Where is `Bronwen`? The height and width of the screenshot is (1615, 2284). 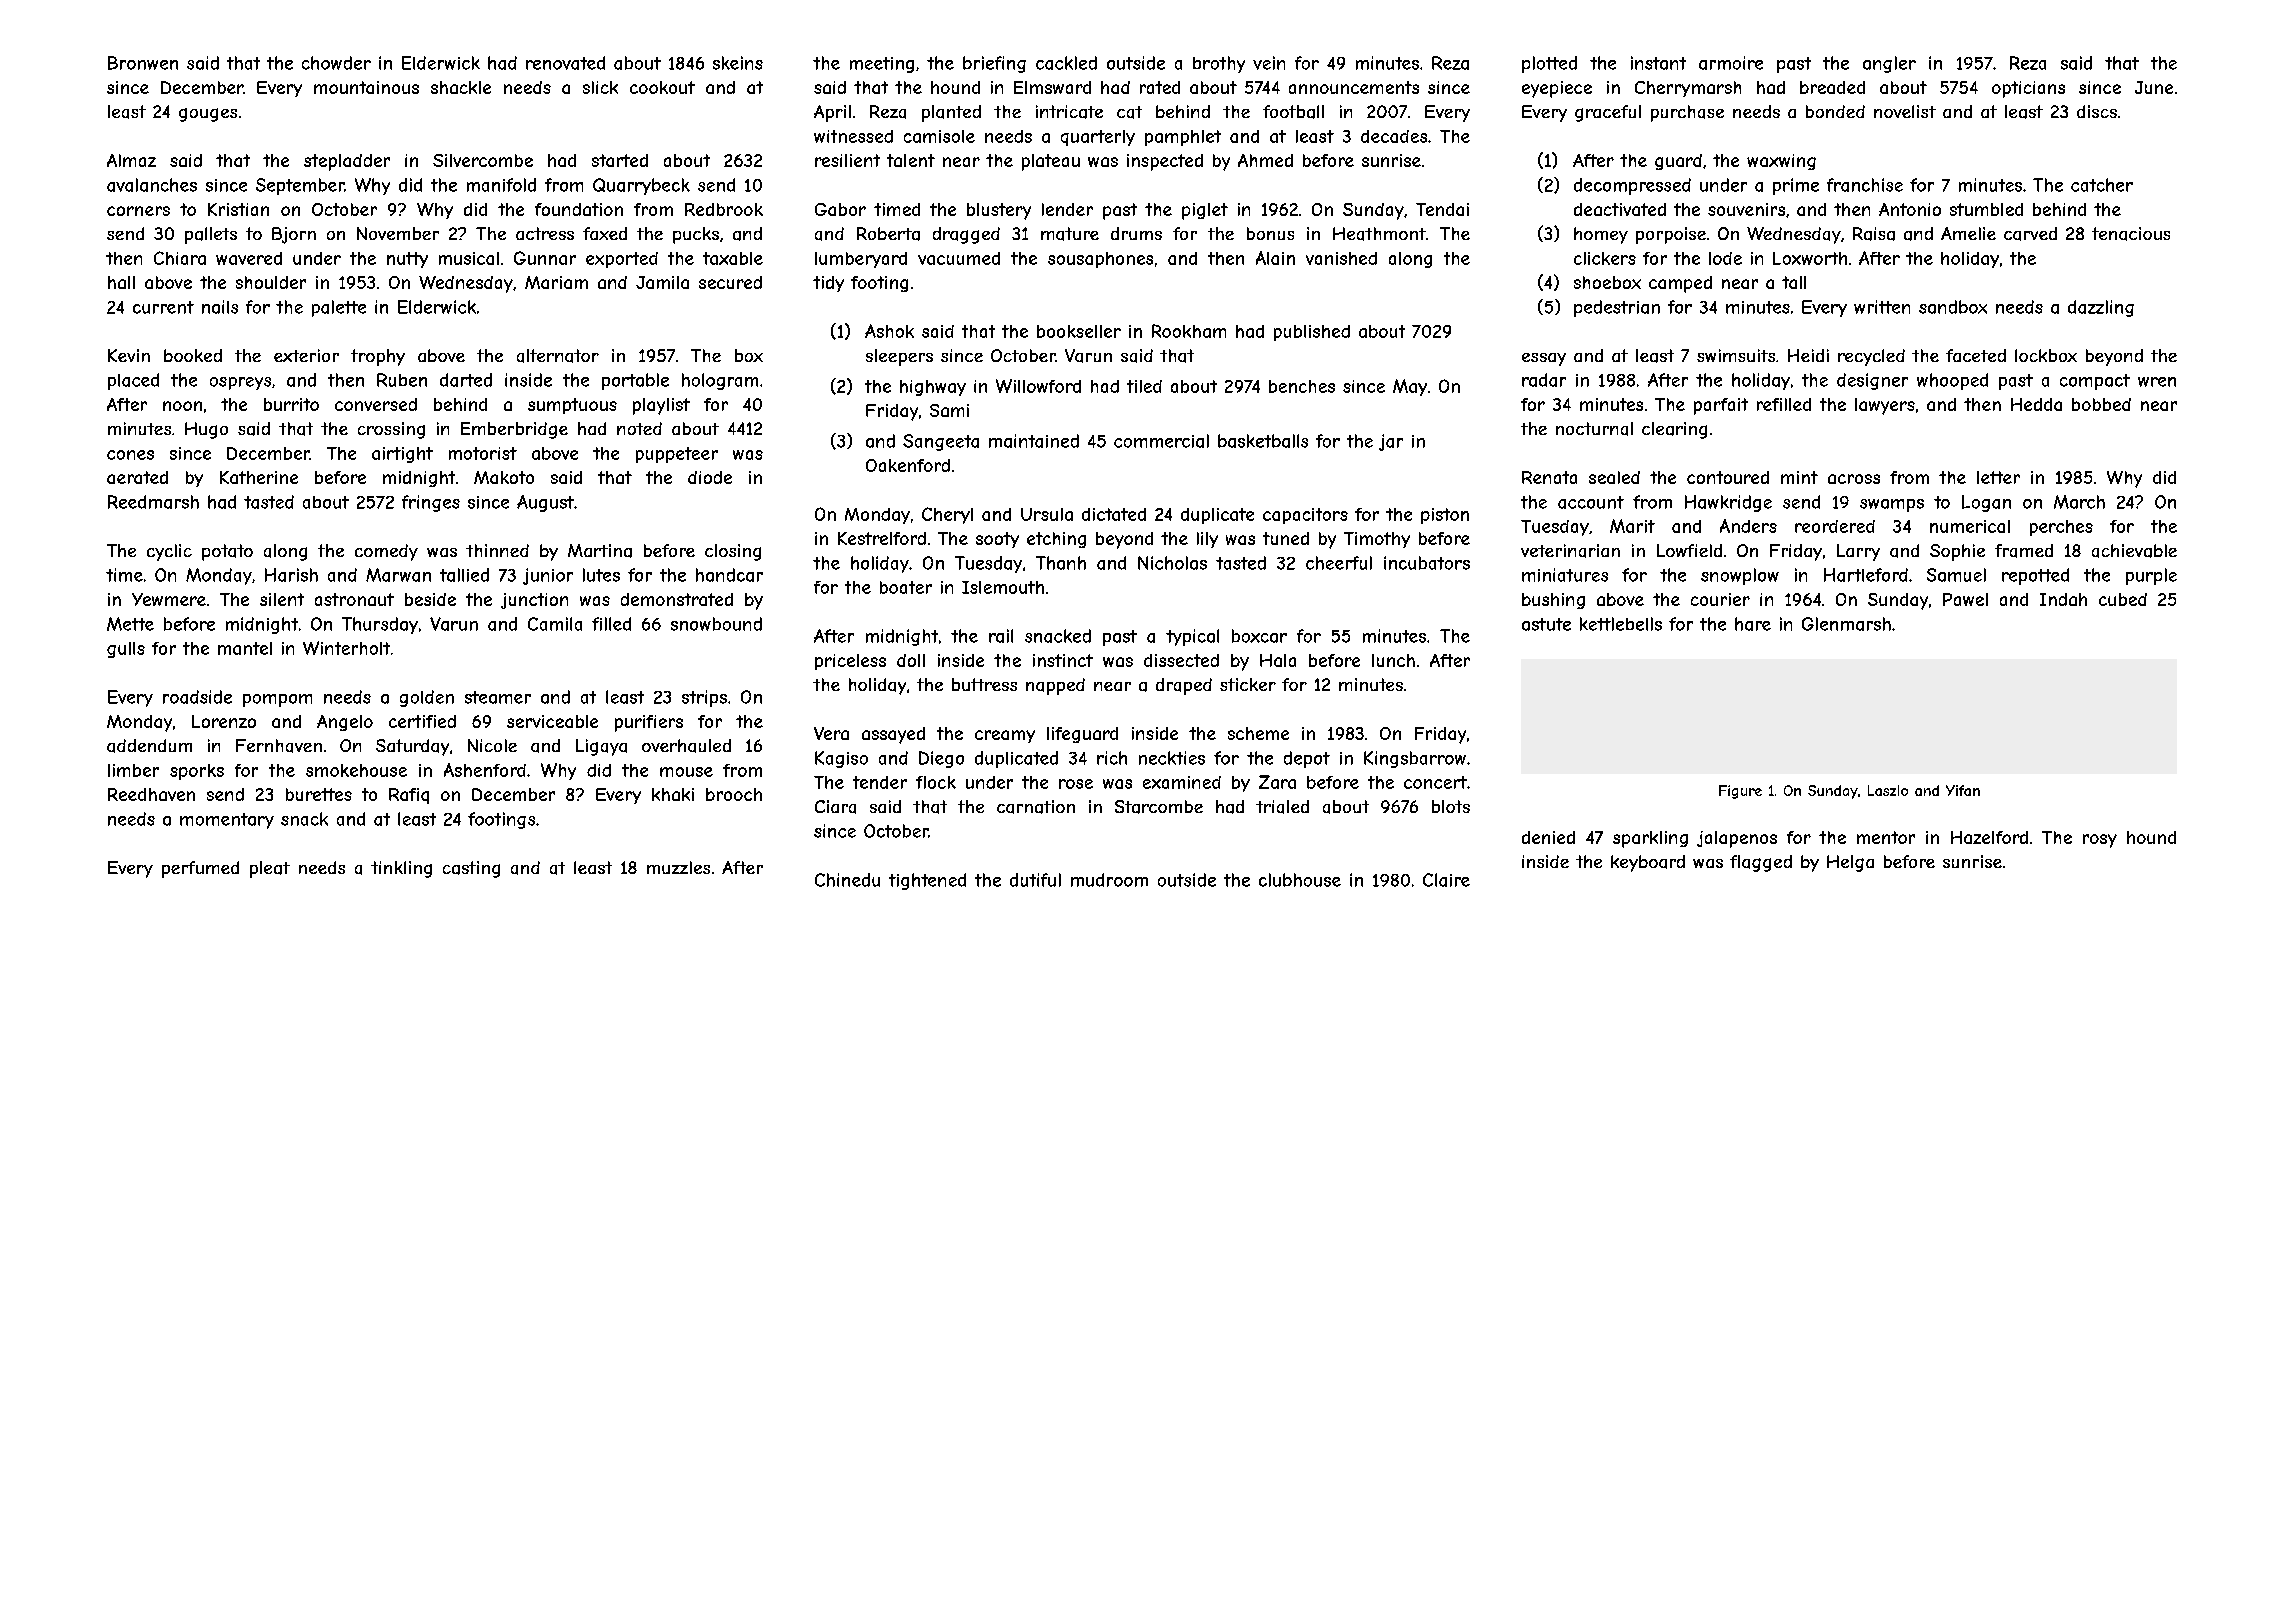
Bronwen is located at coordinates (143, 63).
